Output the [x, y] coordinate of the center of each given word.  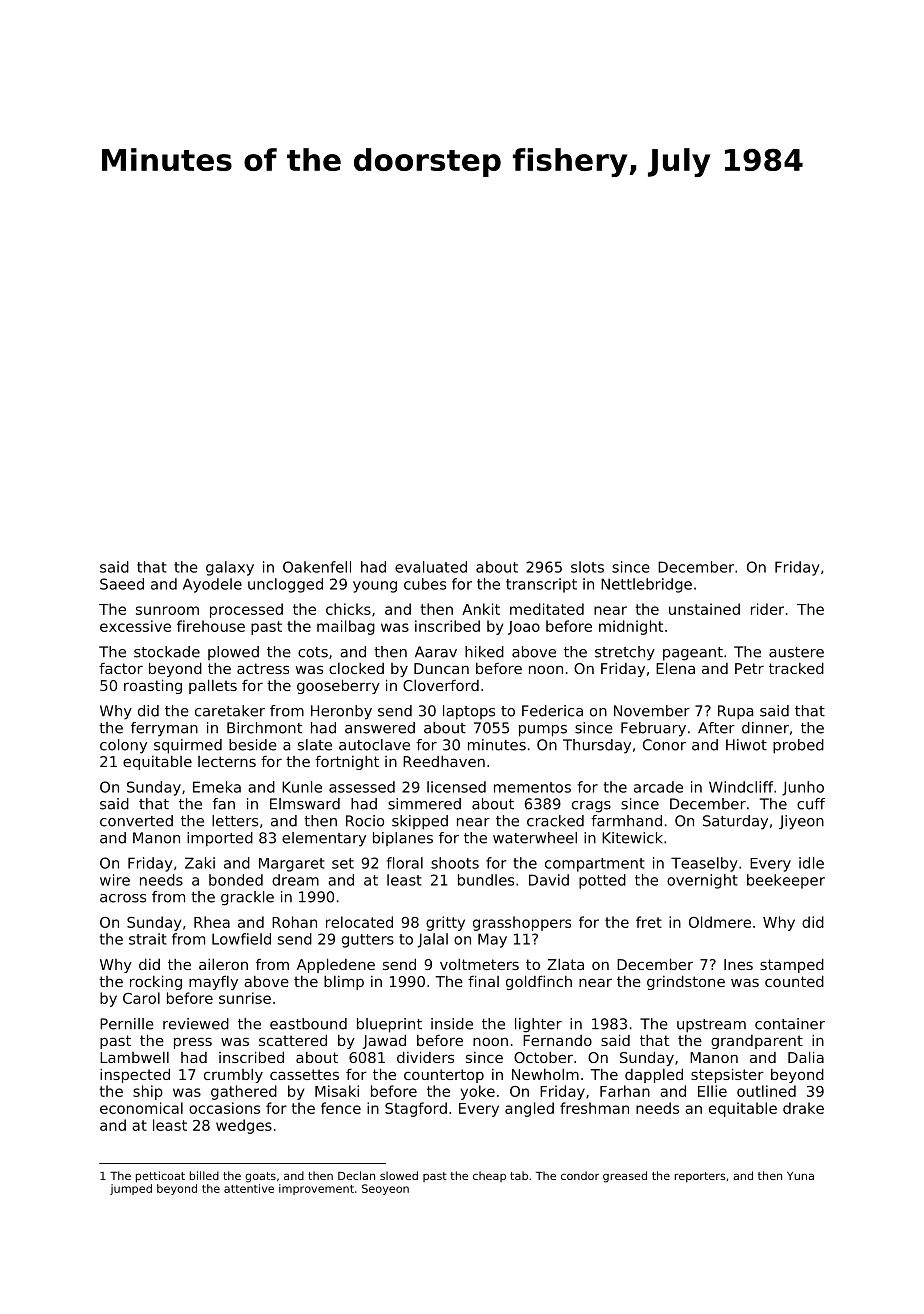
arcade [658, 787]
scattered [293, 1040]
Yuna [800, 1176]
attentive [249, 1188]
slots [587, 567]
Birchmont [264, 728]
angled [529, 1109]
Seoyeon [385, 1189]
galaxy [230, 568]
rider [767, 609]
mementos [532, 787]
